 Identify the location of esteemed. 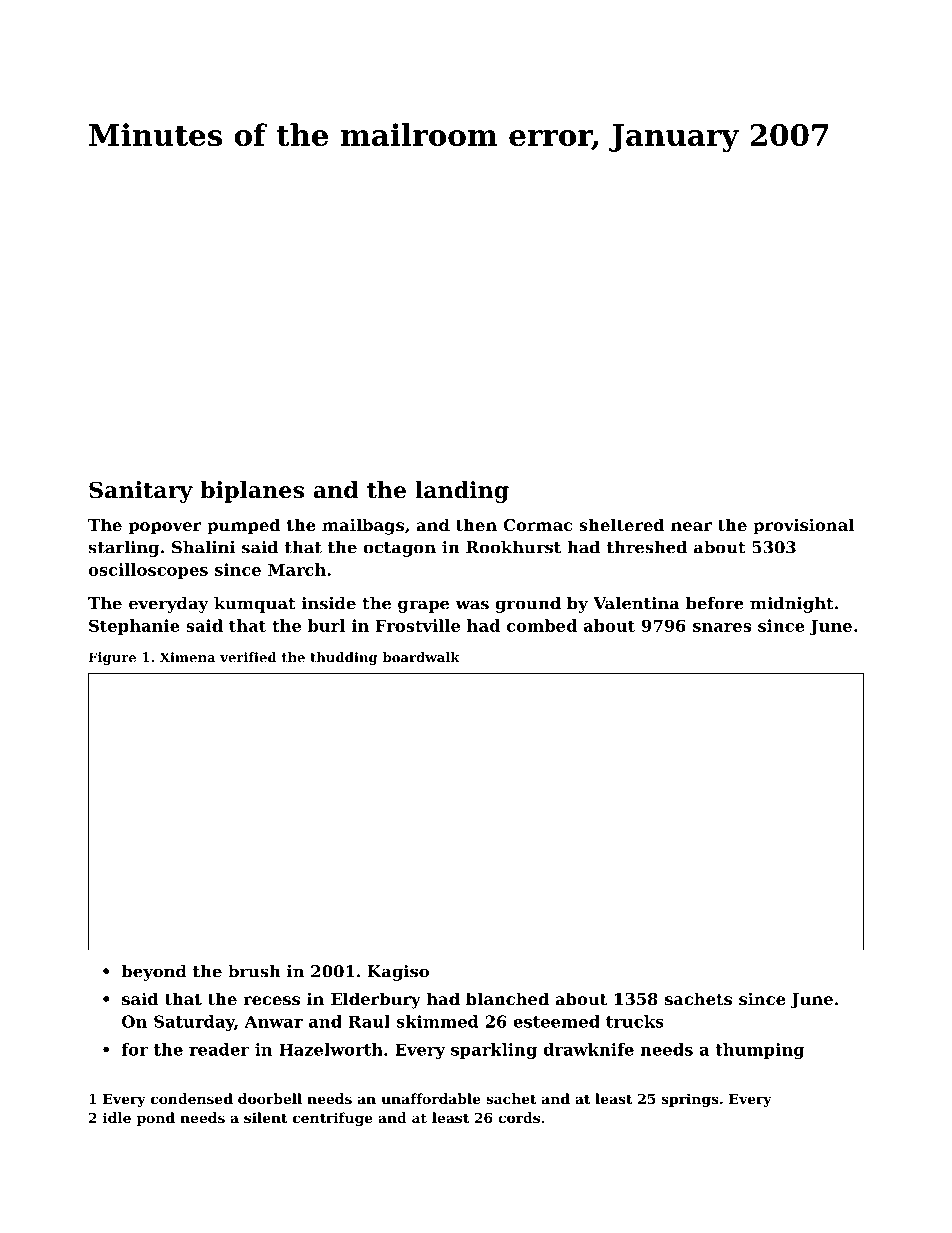
(556, 1021).
